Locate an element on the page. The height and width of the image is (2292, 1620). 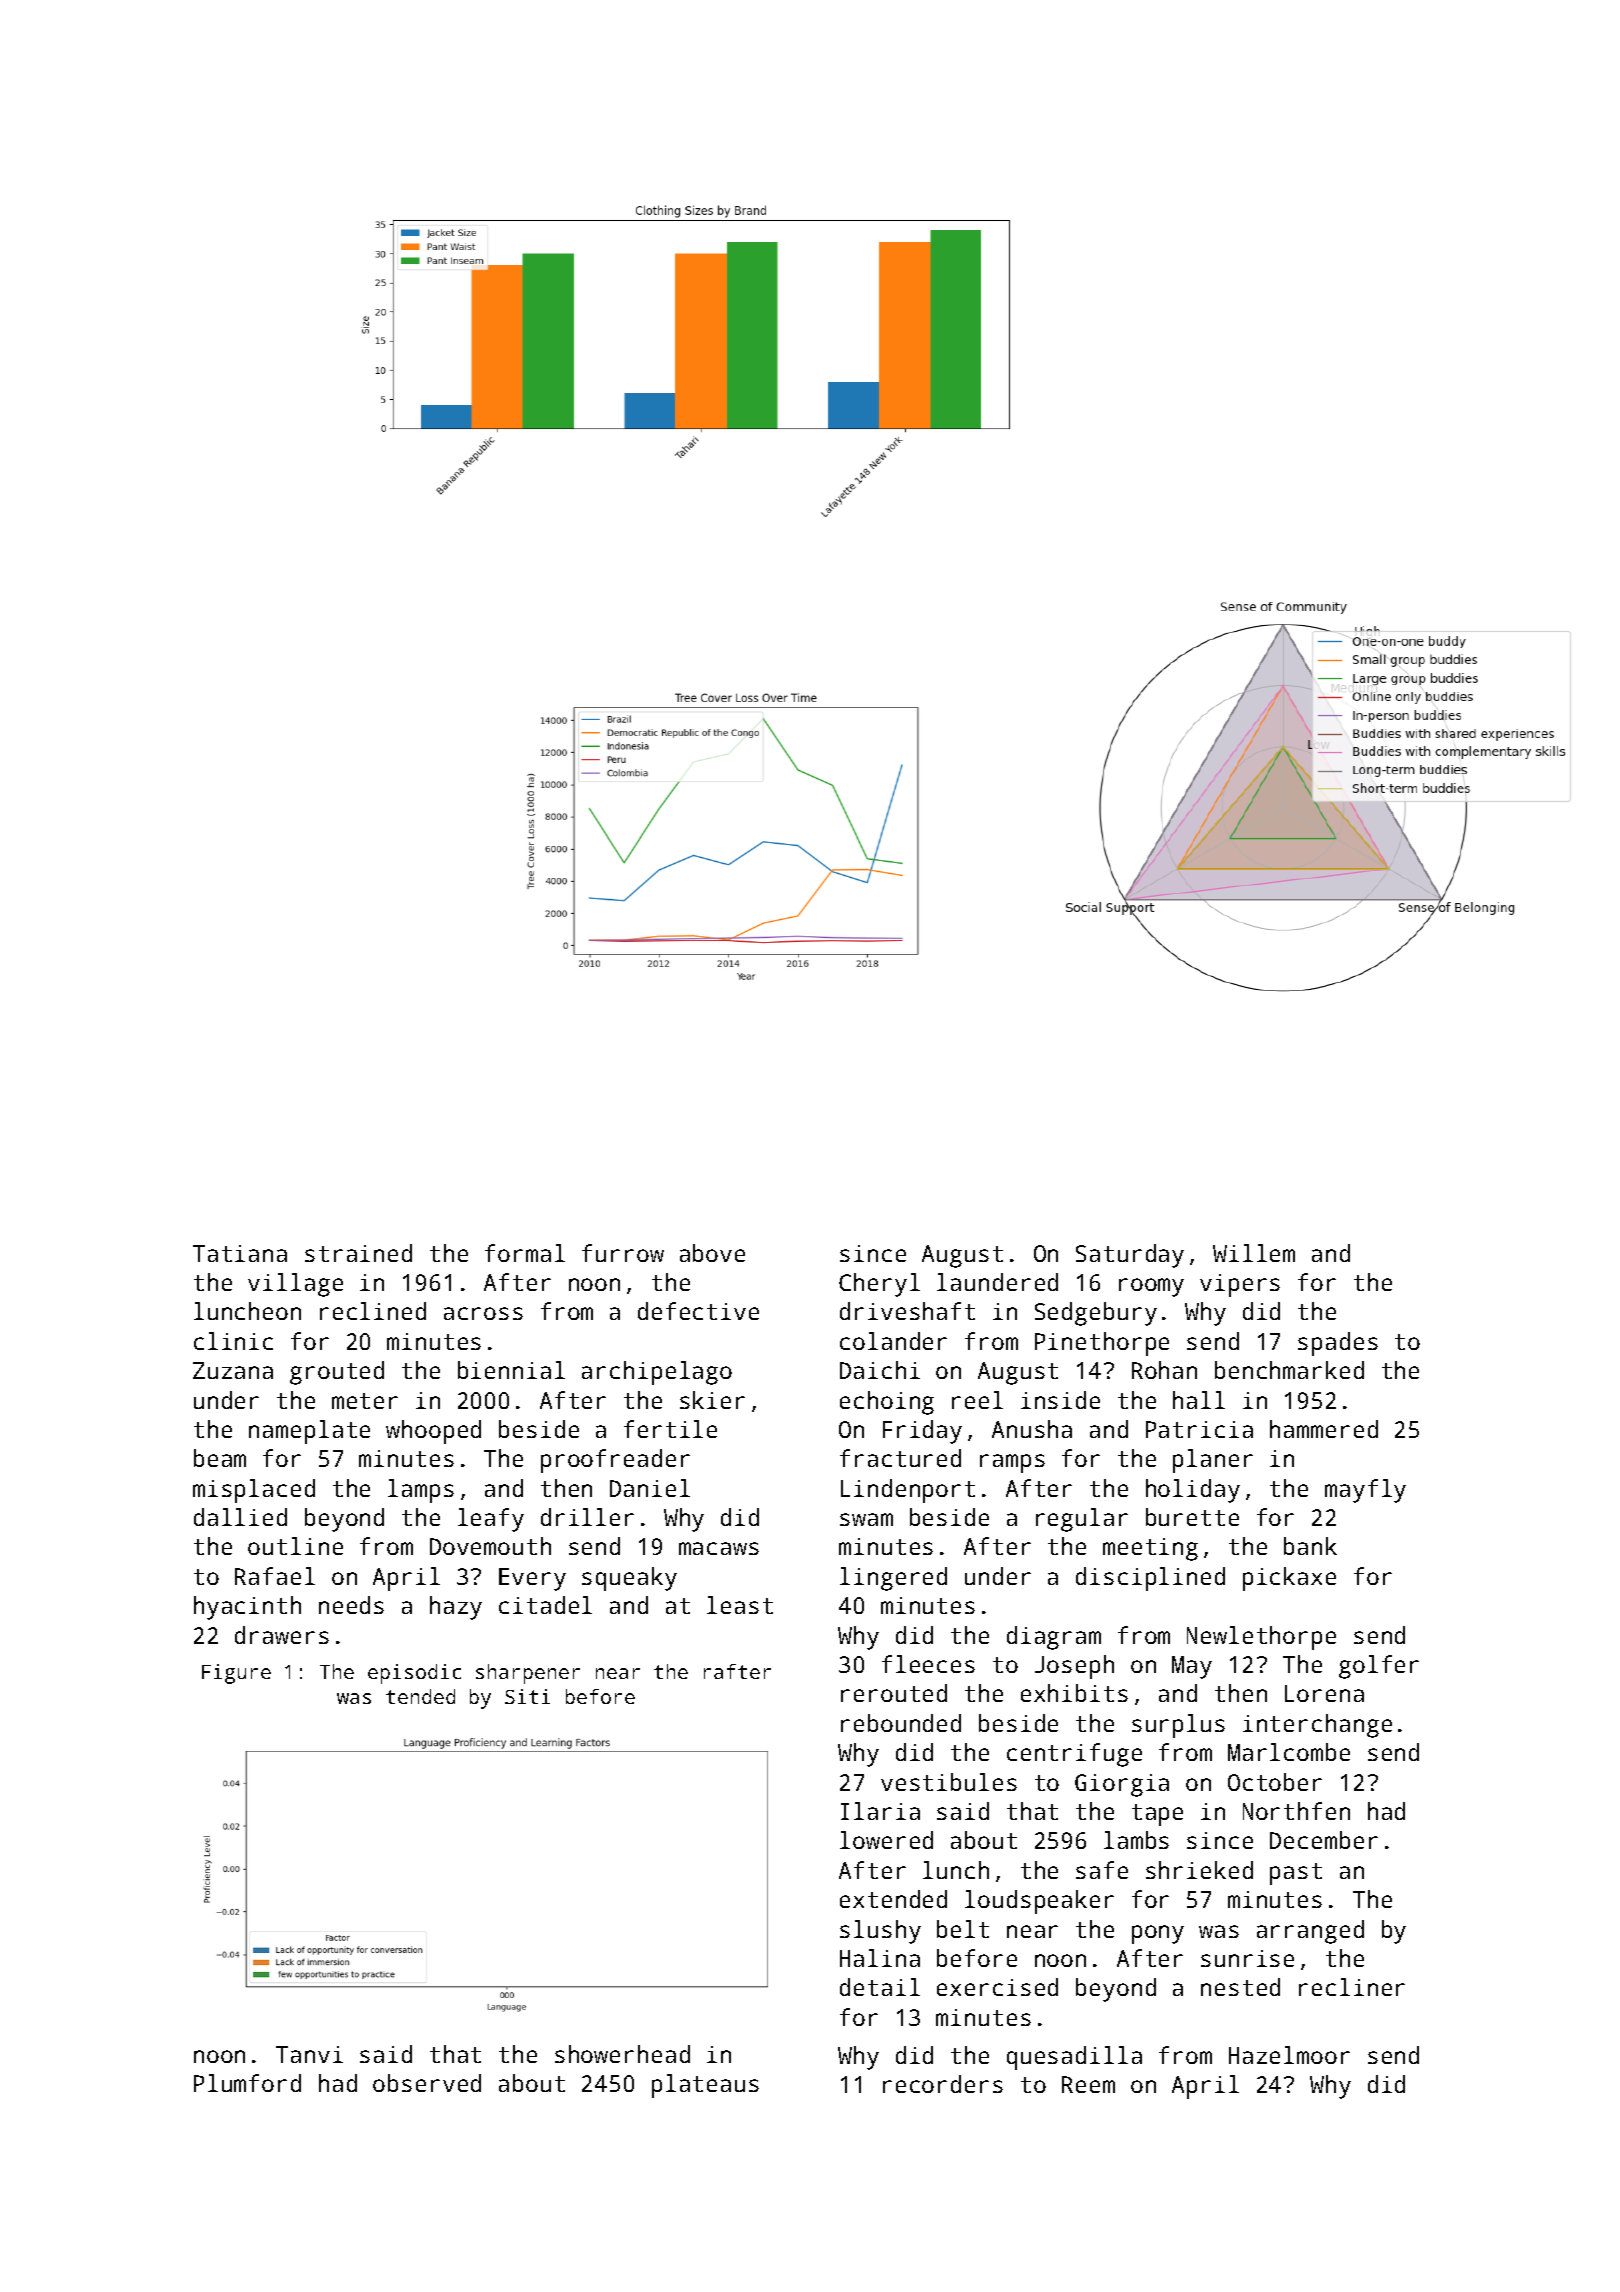
Ilaria is located at coordinates (880, 1811).
